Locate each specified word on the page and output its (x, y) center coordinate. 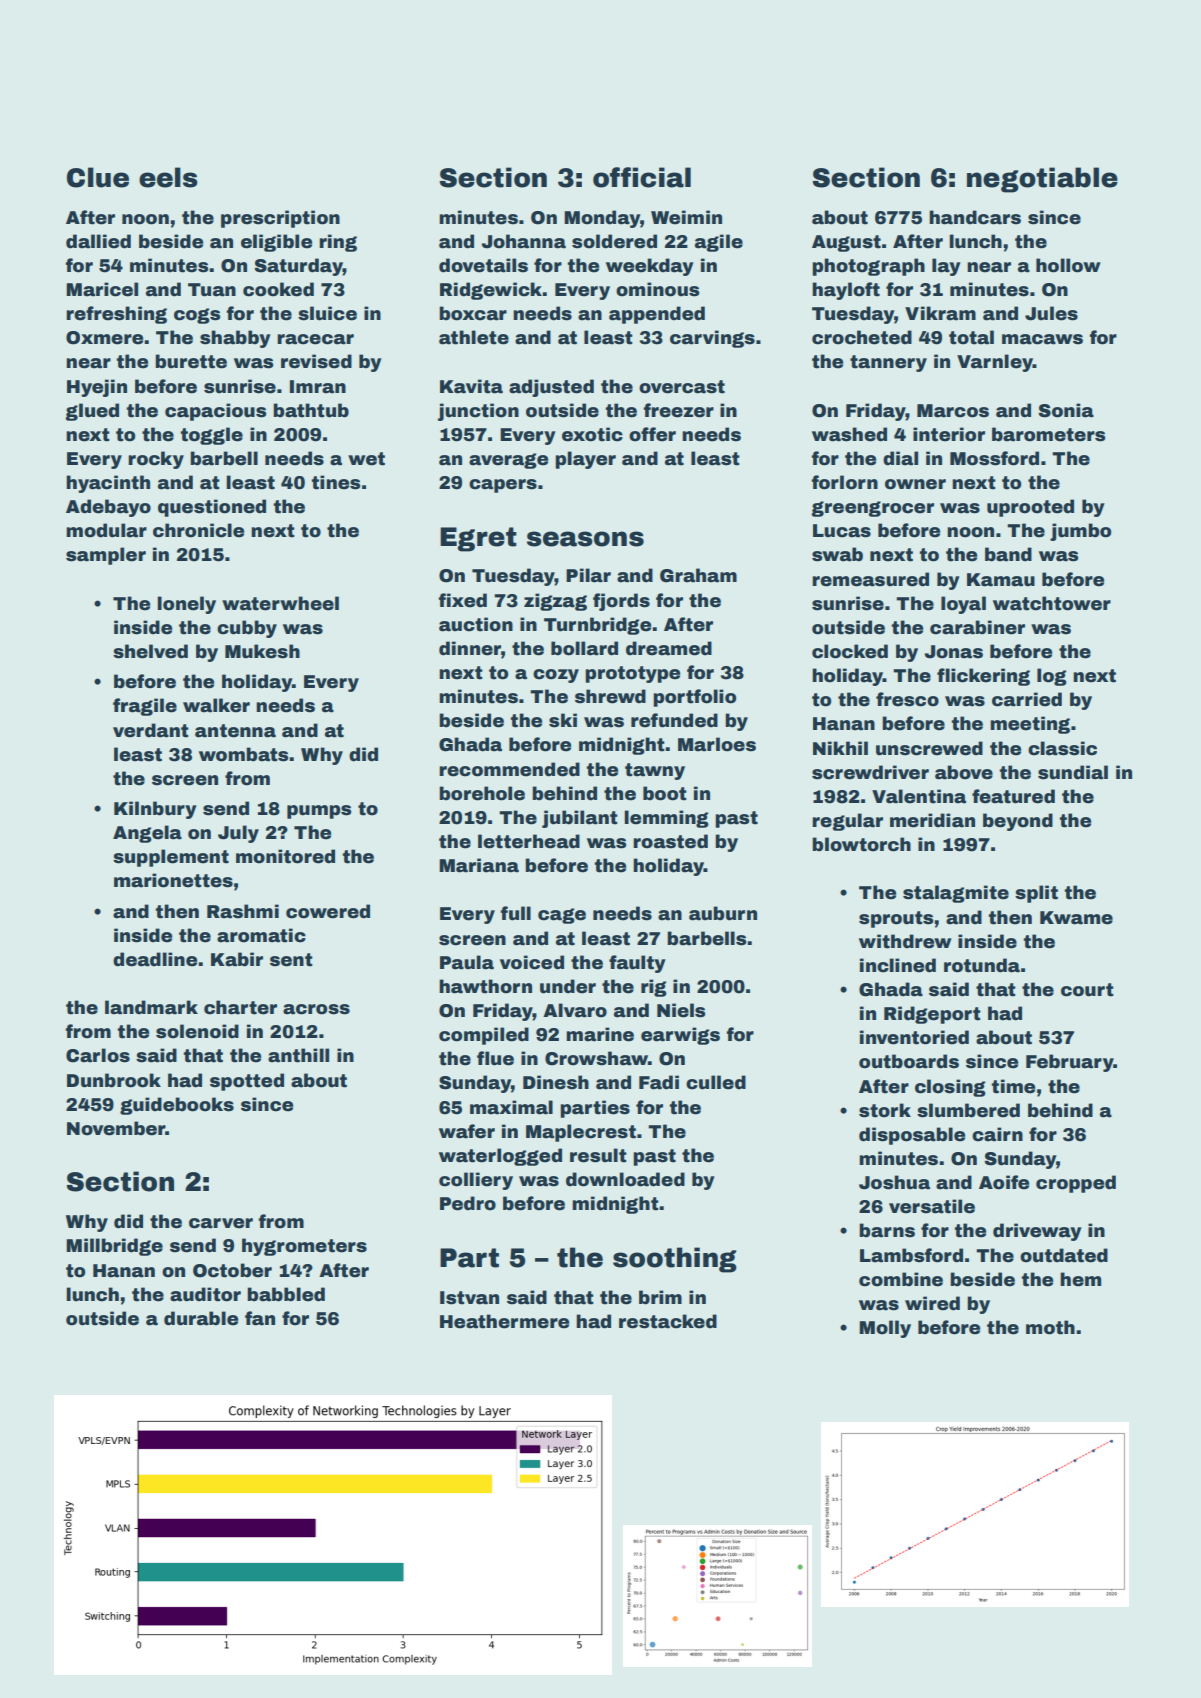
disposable (912, 1136)
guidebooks (177, 1106)
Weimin (686, 217)
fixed (463, 600)
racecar (315, 339)
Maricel (102, 289)
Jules (1051, 313)
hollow (1068, 265)
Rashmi (243, 911)
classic (1062, 748)
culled (716, 1082)
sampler (106, 556)
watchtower (1052, 603)
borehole (482, 793)
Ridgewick (491, 291)
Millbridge (114, 1247)
